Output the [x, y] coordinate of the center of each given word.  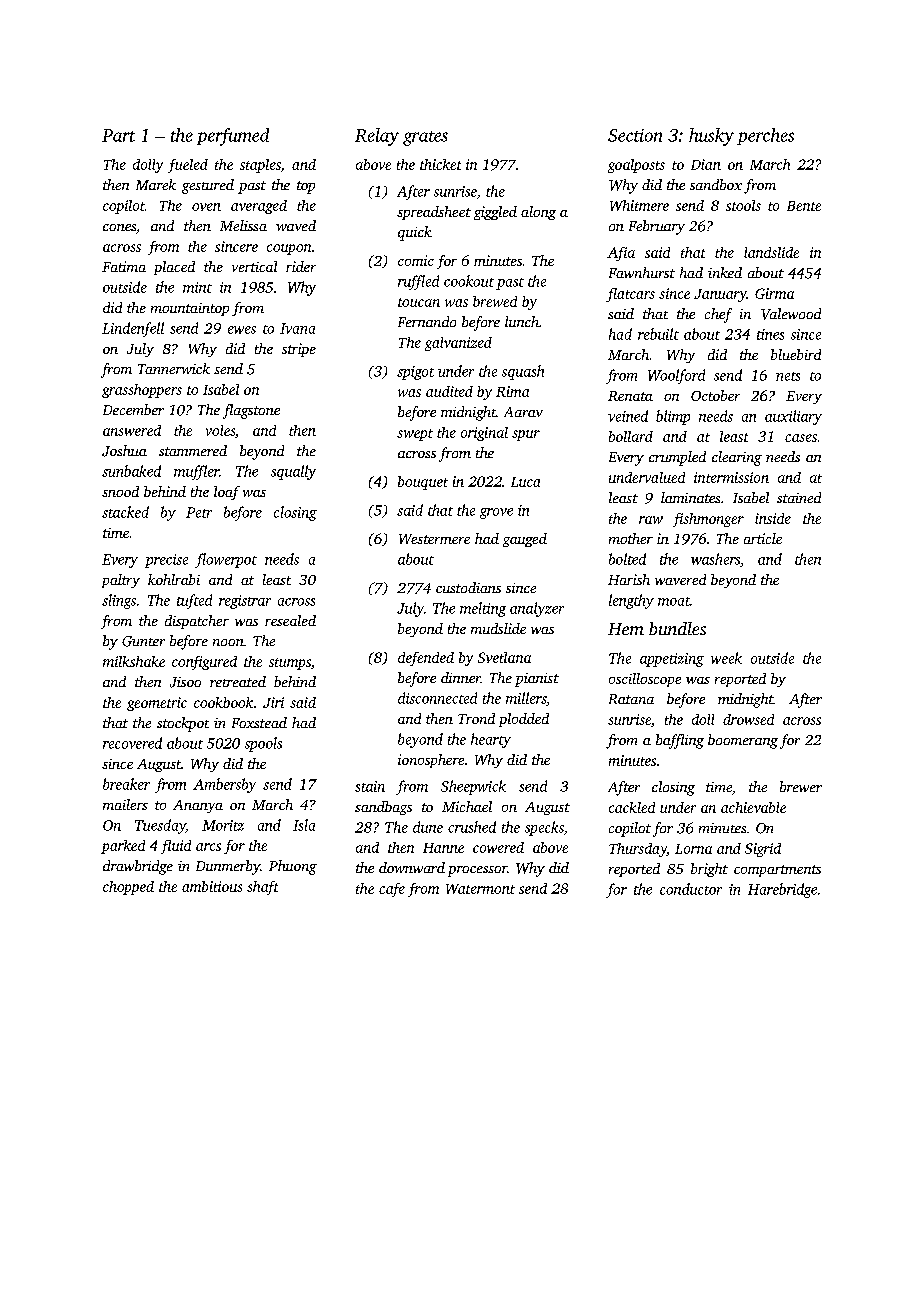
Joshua [124, 451]
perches [765, 136]
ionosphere [431, 761]
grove [496, 513]
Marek [156, 184]
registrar [245, 602]
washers [715, 559]
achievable [753, 807]
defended [426, 659]
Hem [626, 629]
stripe [299, 350]
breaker [126, 784]
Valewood [791, 314]
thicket [440, 164]
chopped [128, 888]
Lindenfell [133, 329]
